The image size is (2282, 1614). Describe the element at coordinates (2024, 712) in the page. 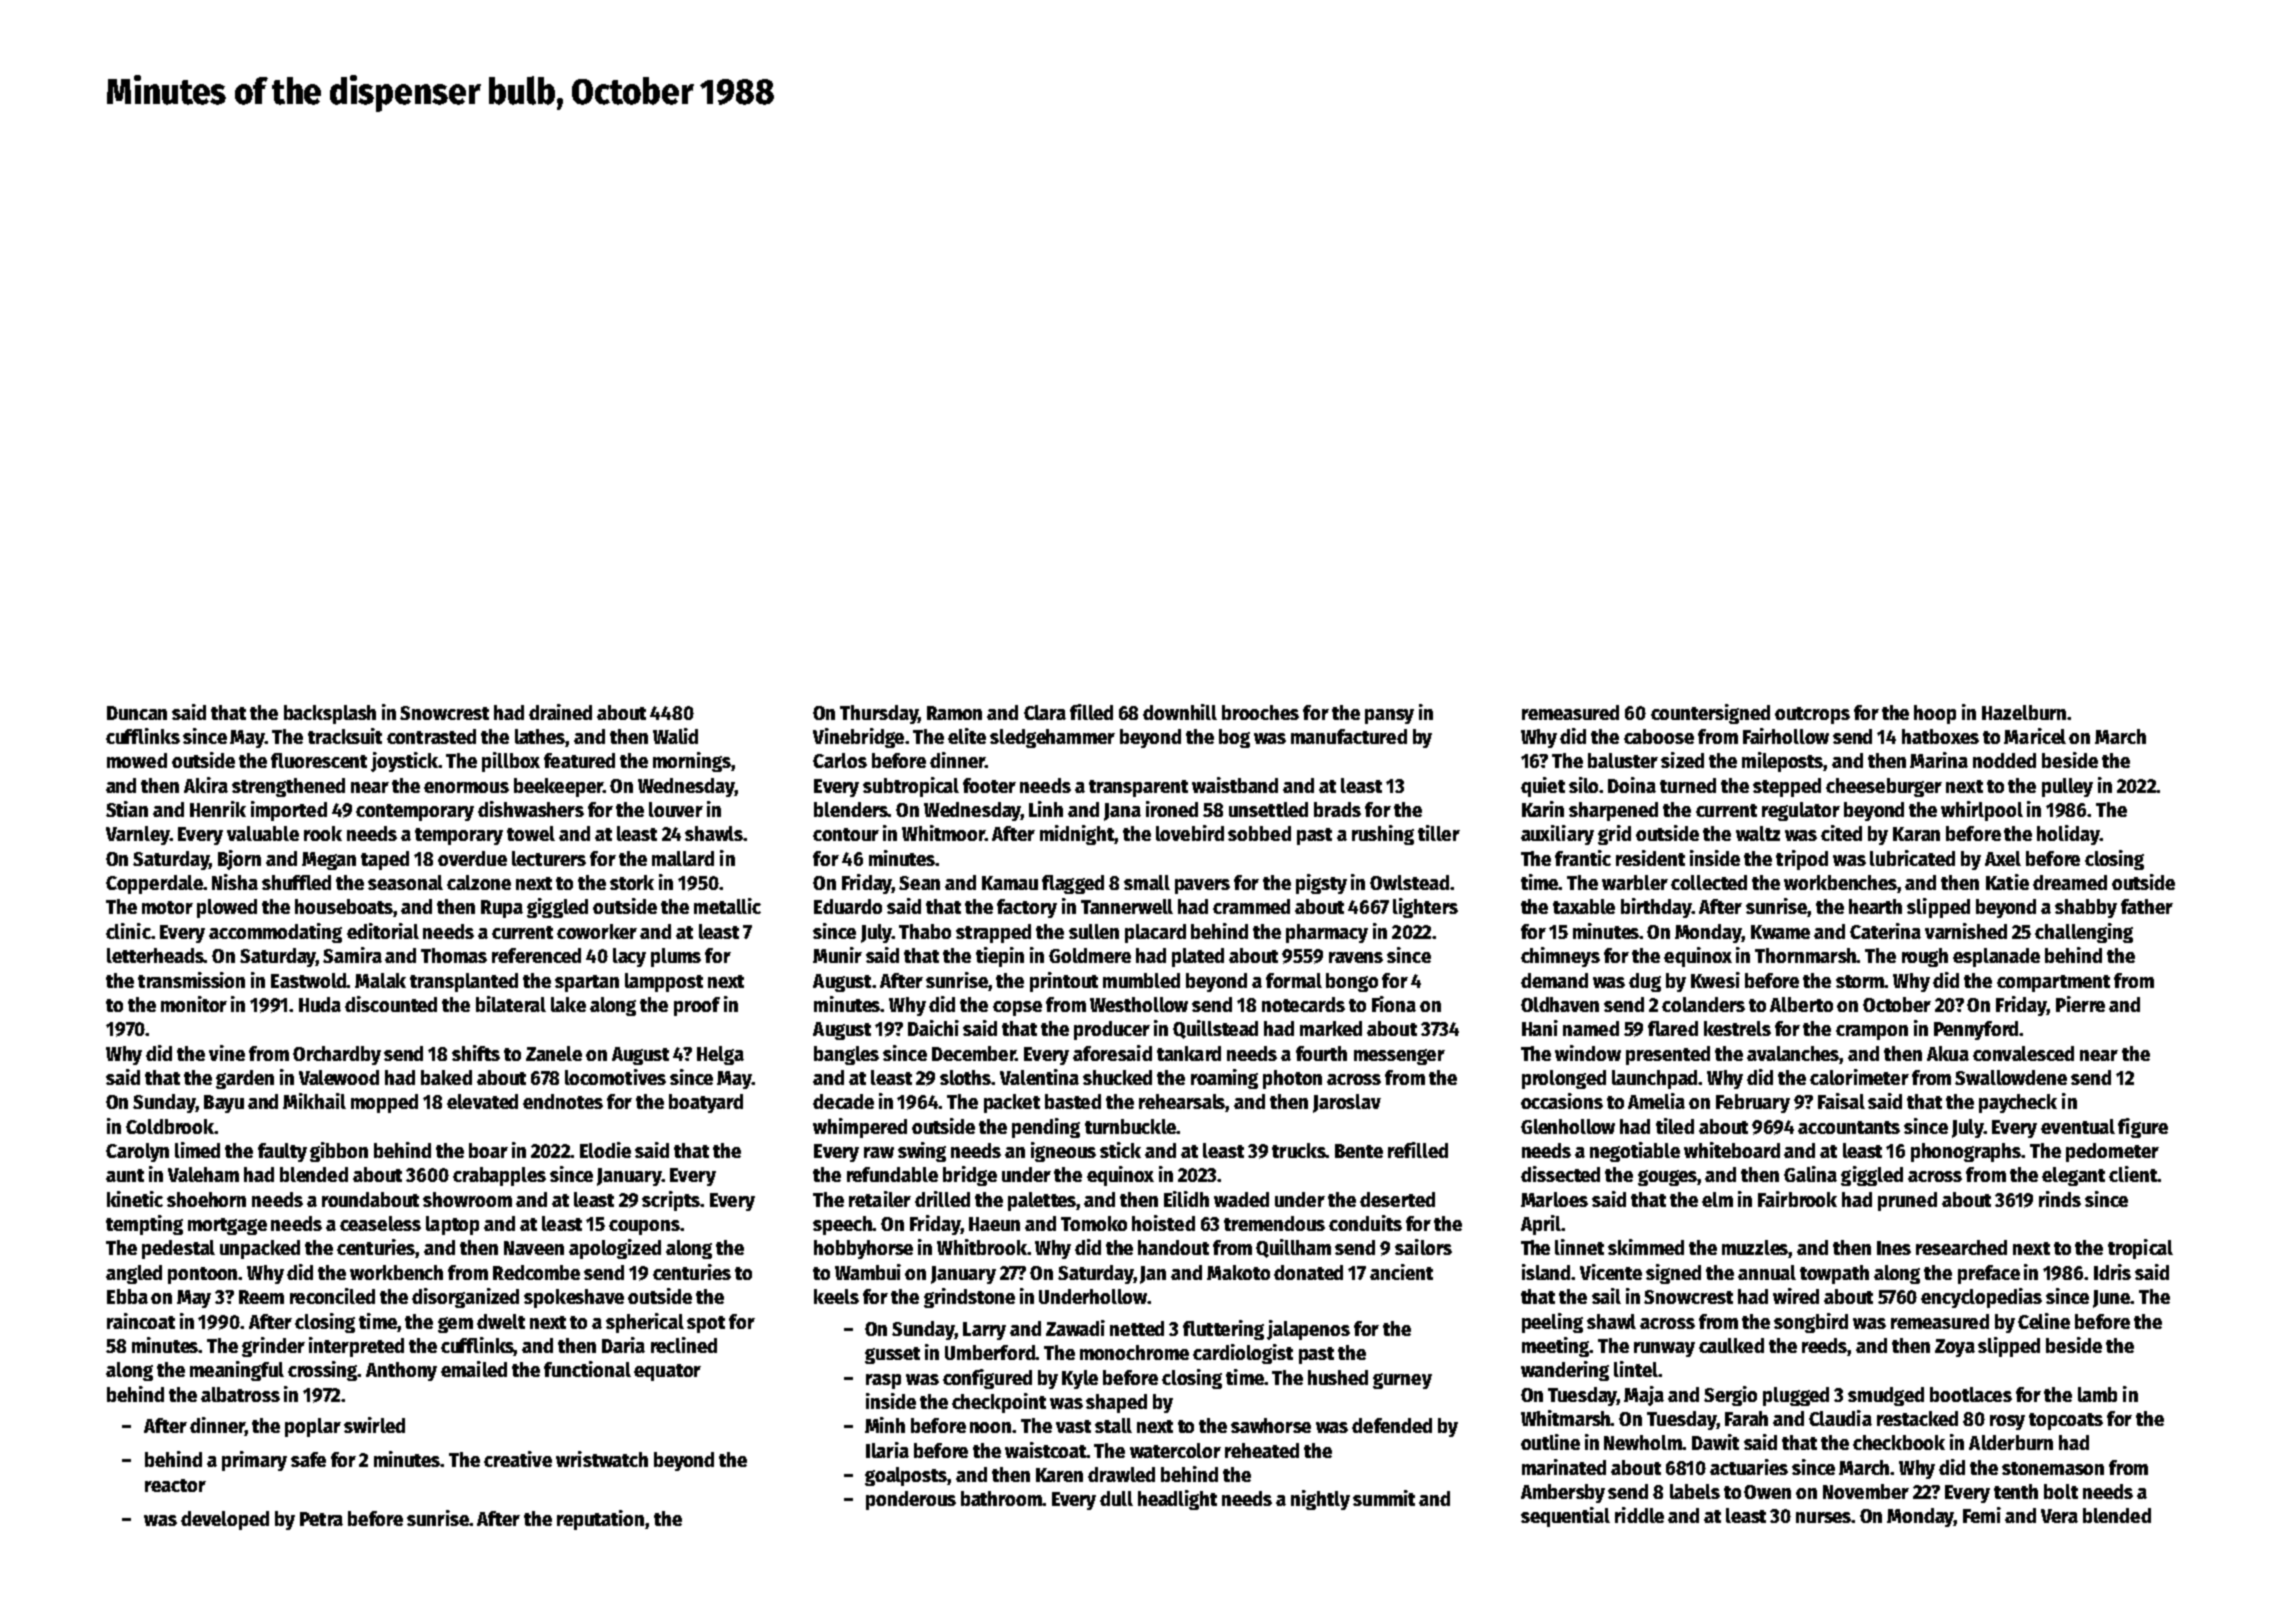

I see `Hazelburn` at that location.
